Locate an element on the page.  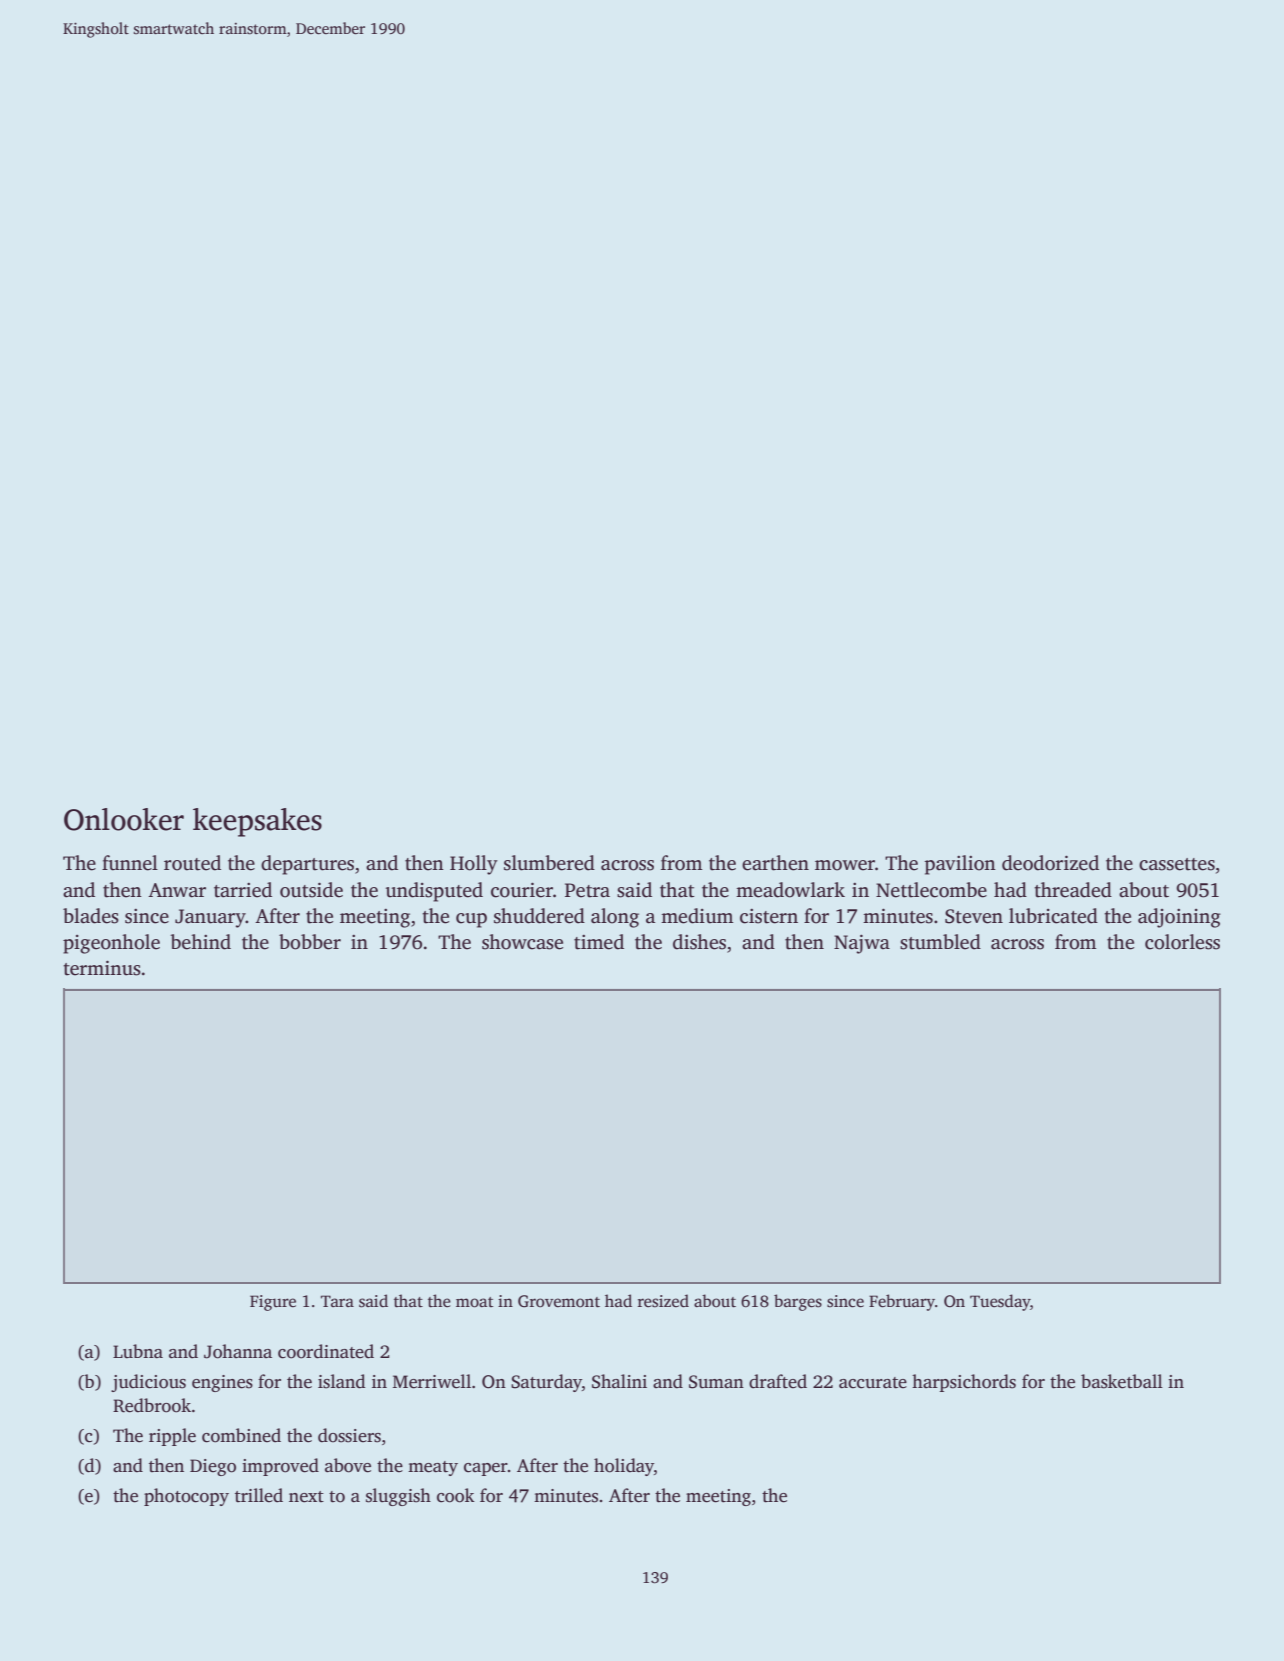
adjoining is located at coordinates (1179, 918).
